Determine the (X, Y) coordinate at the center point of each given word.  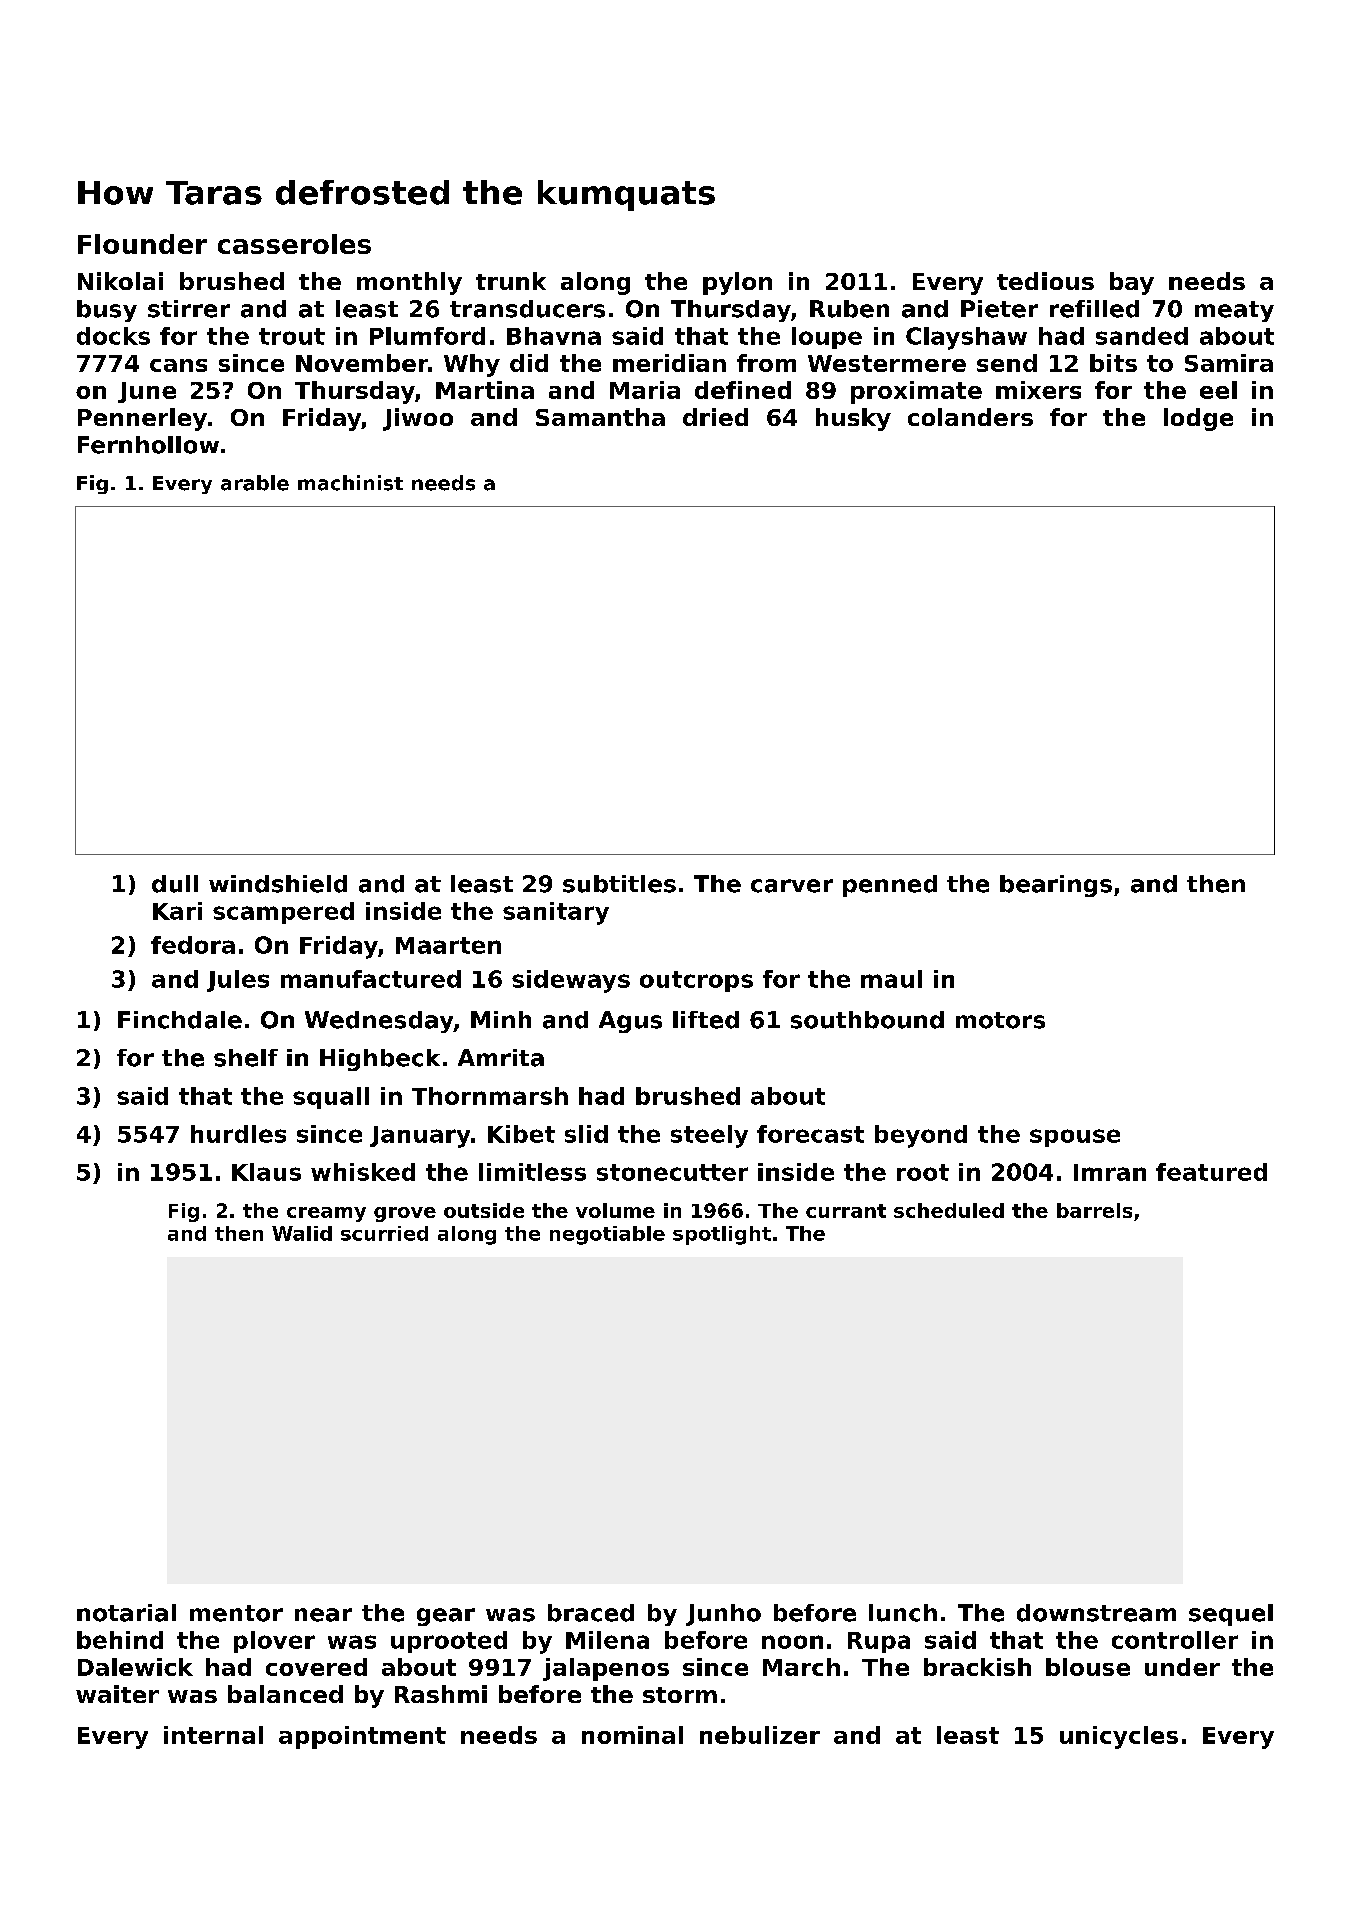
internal (213, 1735)
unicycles (1119, 1737)
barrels (1094, 1210)
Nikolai (120, 281)
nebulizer (760, 1735)
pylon (737, 283)
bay (1132, 283)
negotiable (607, 1235)
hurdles (238, 1134)
